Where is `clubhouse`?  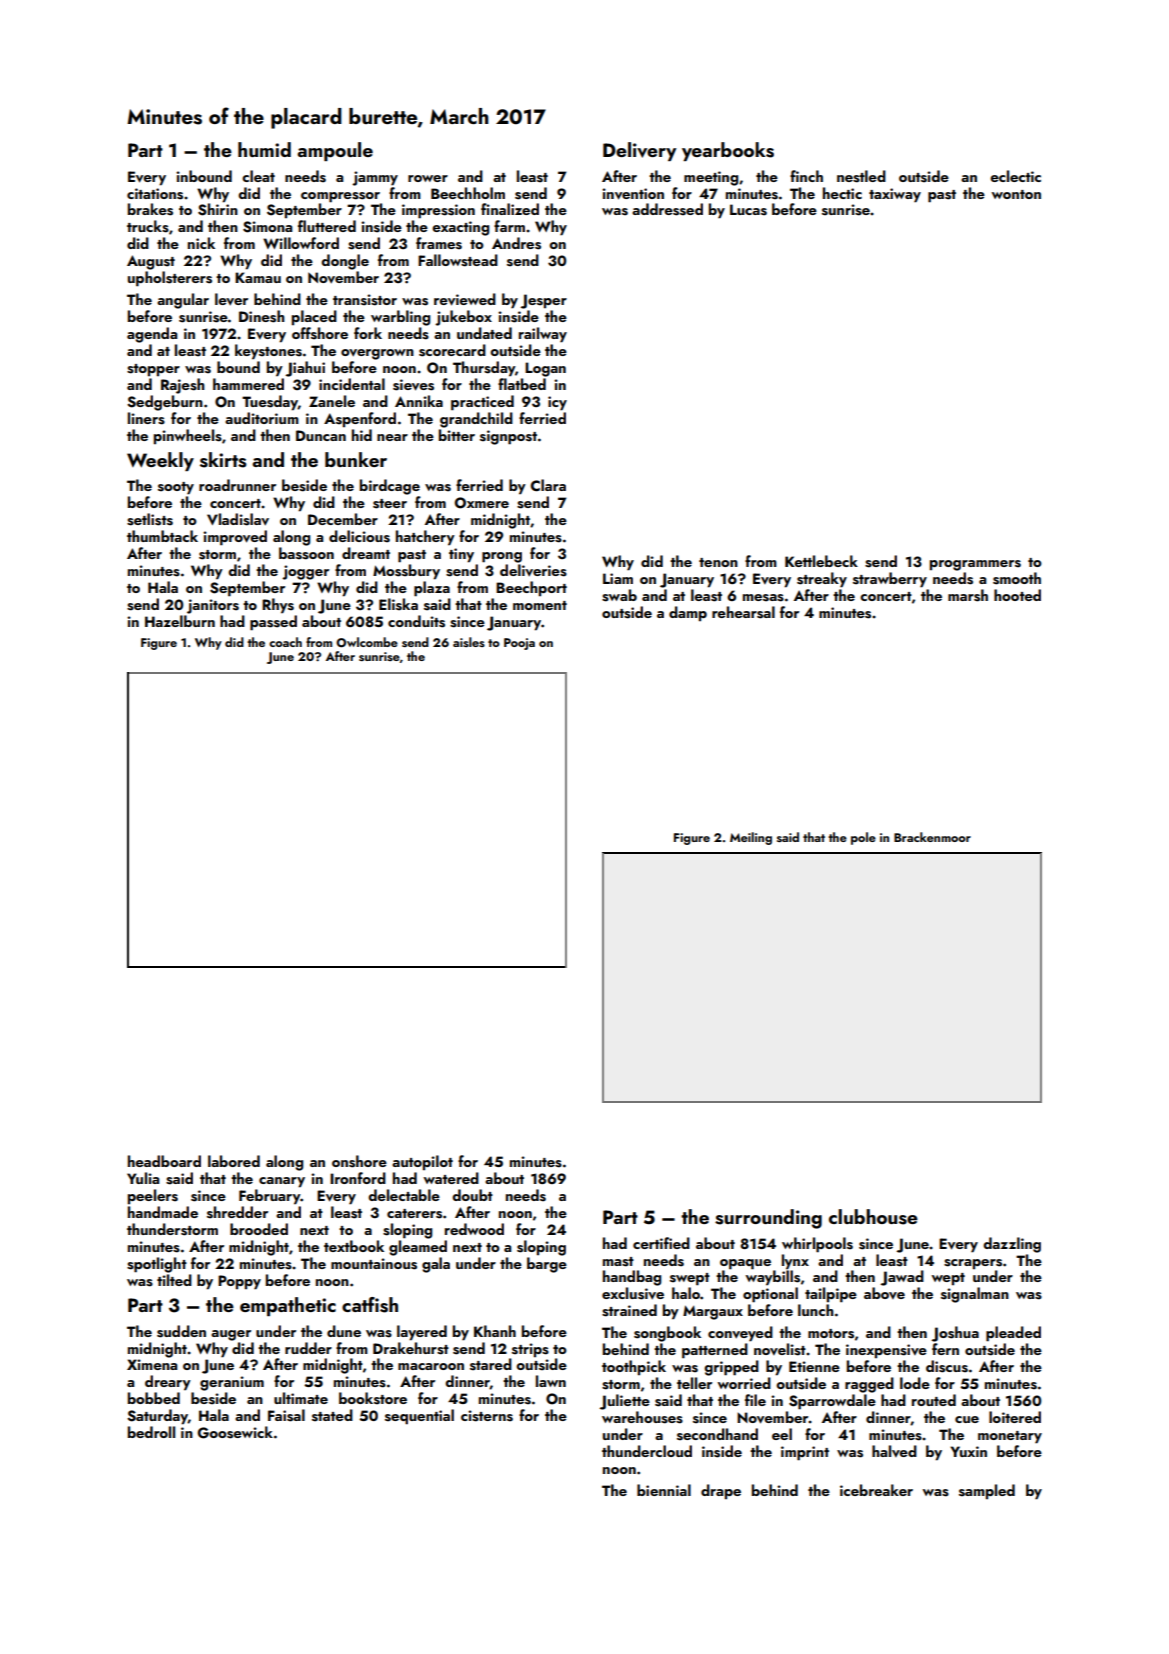
clubhouse is located at coordinates (873, 1217).
